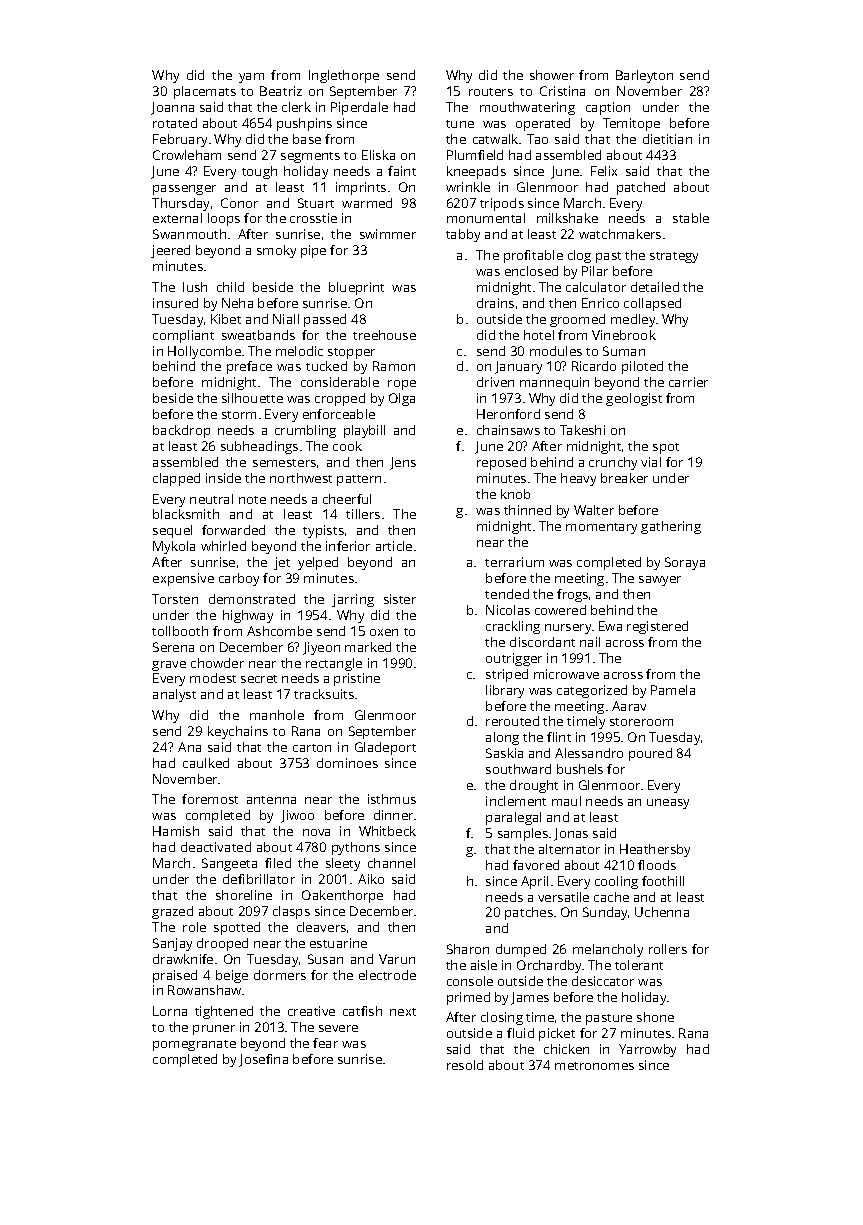 The image size is (863, 1225). Describe the element at coordinates (175, 123) in the page. I see `rotated` at that location.
